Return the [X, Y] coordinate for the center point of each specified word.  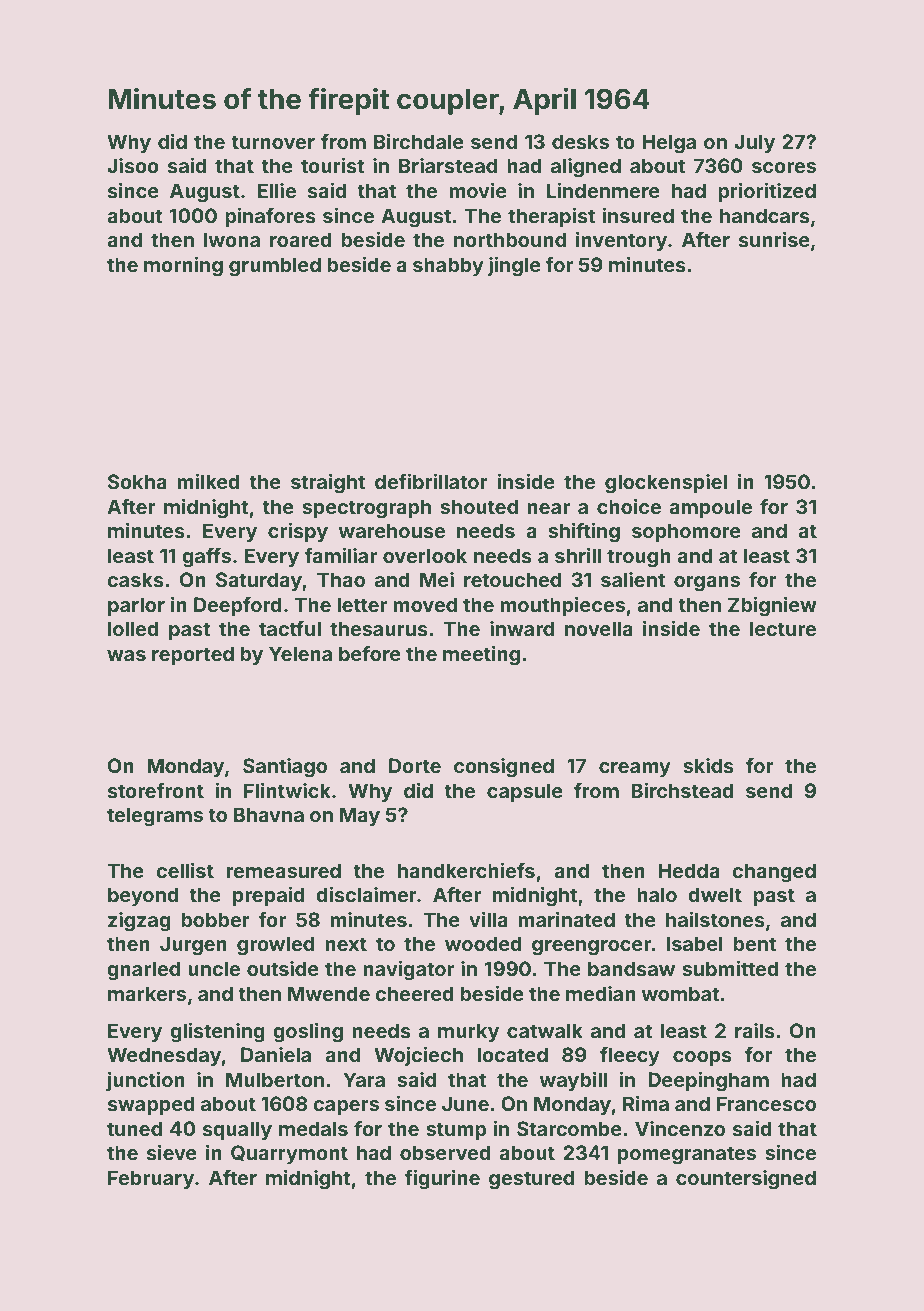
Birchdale [419, 141]
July [754, 143]
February [151, 1179]
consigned [504, 768]
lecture [783, 628]
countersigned [746, 1180]
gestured [531, 1180]
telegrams [155, 817]
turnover [273, 142]
